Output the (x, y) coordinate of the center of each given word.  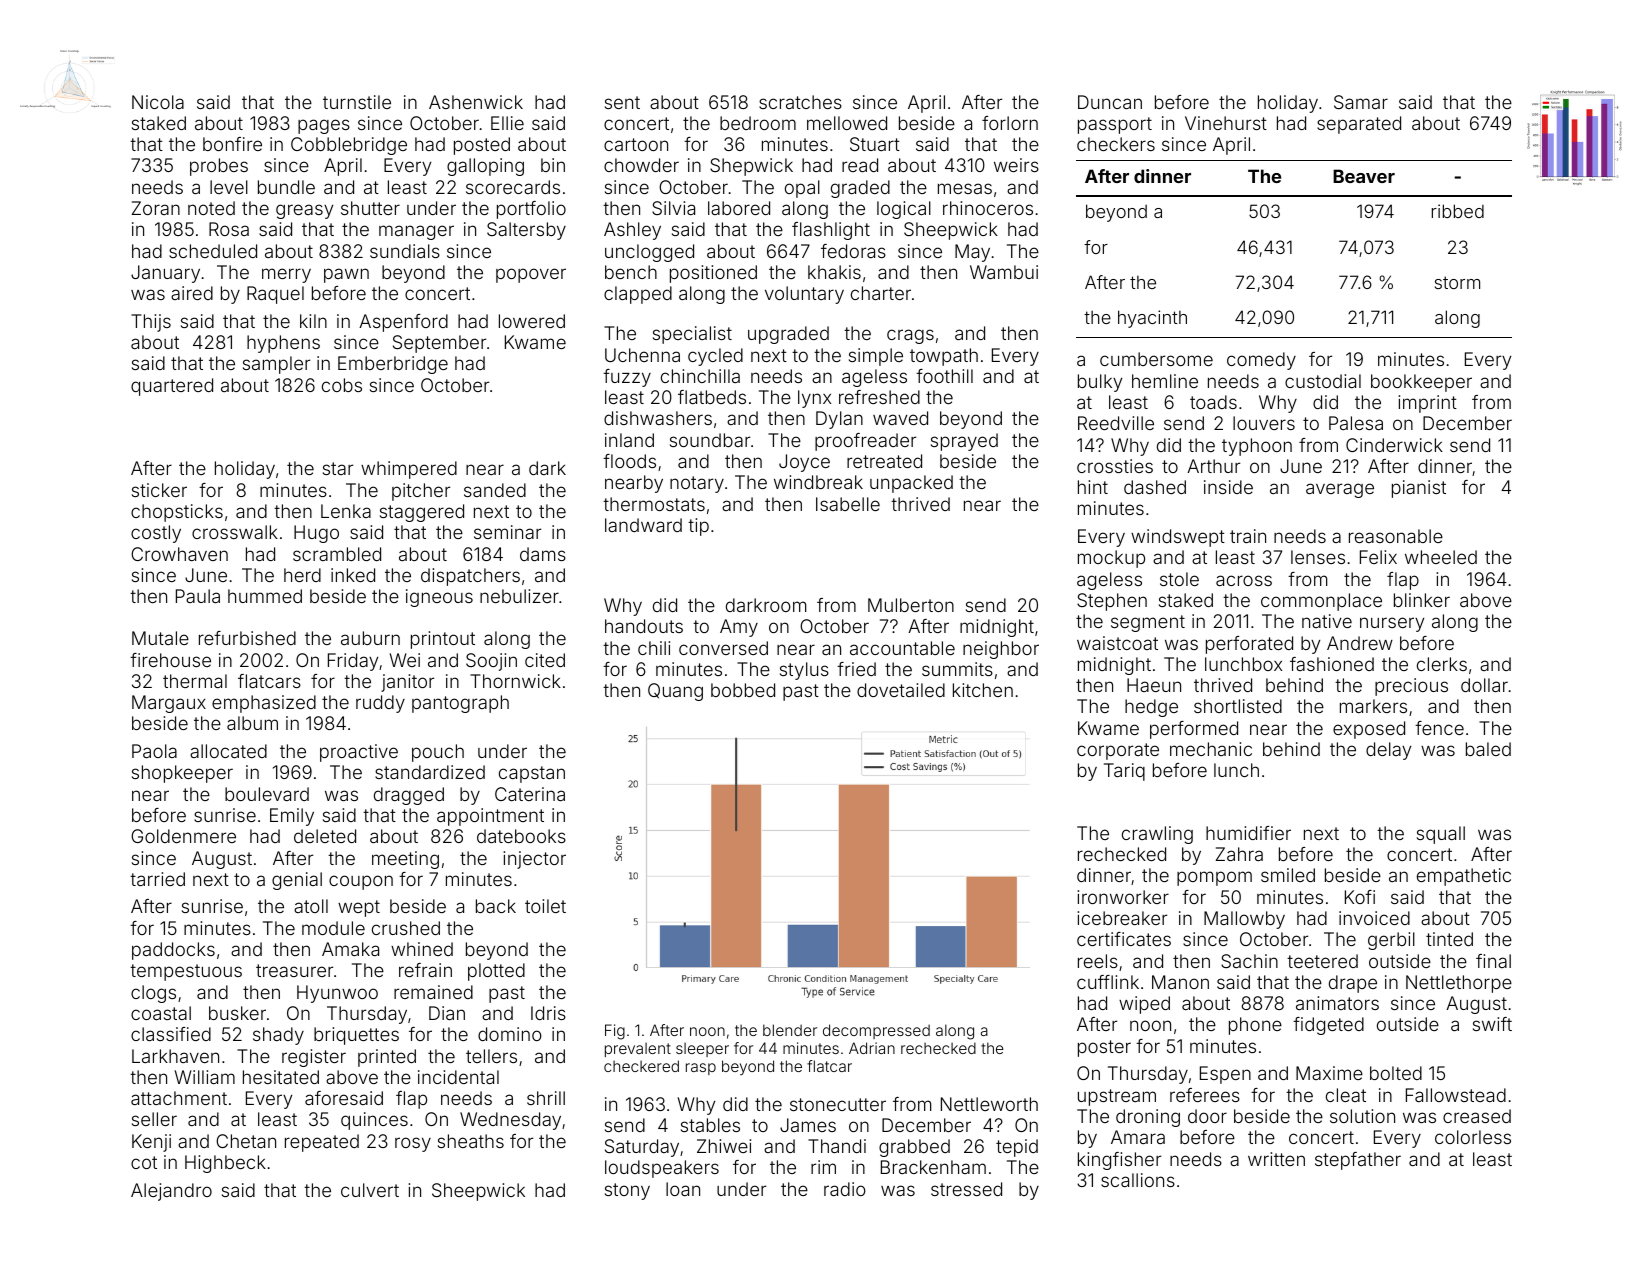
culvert (370, 1190)
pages (324, 126)
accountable (902, 648)
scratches (800, 102)
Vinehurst (1226, 123)
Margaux (169, 704)
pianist (1419, 489)
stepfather (1358, 1161)
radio (845, 1189)
